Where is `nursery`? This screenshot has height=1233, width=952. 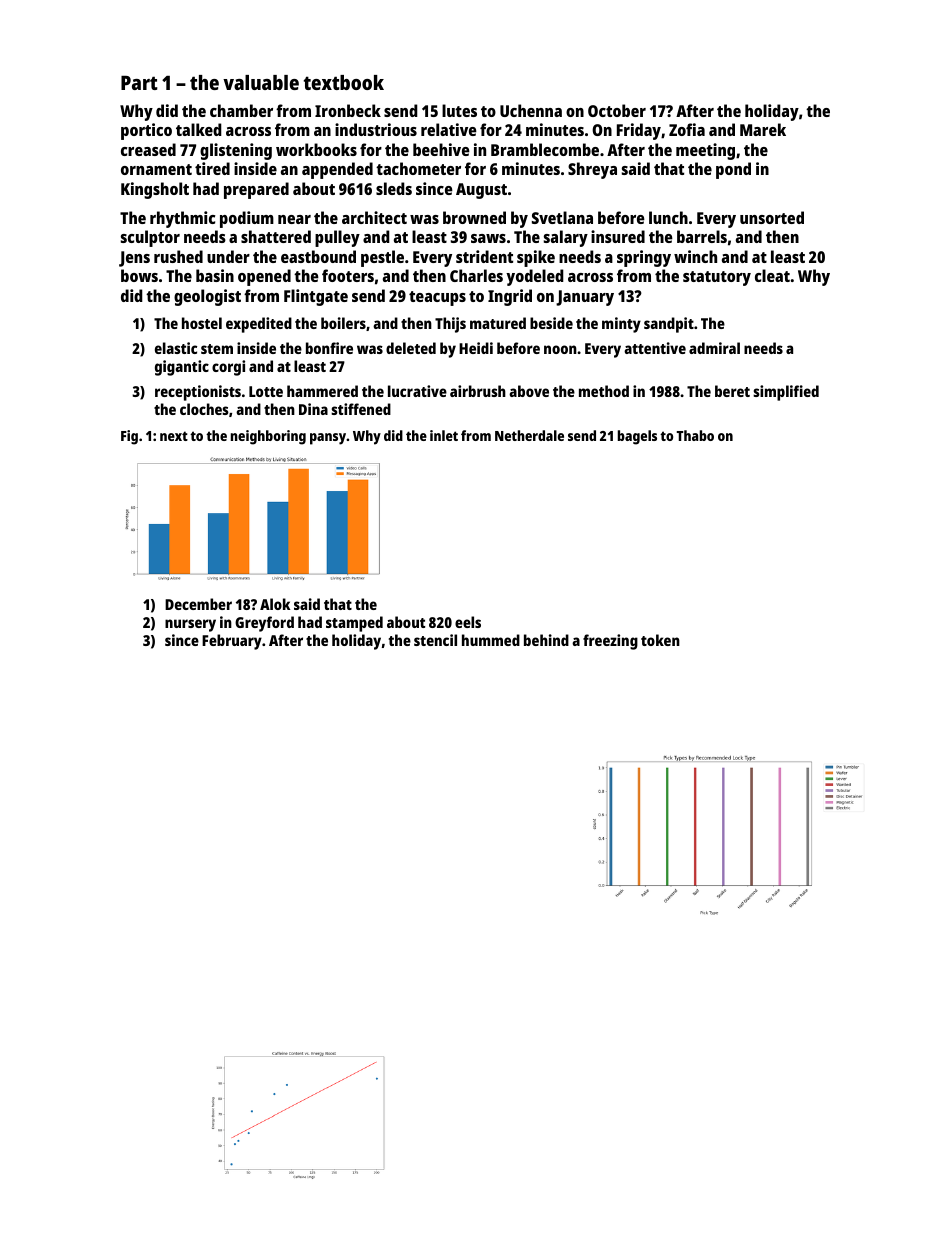 nursery is located at coordinates (190, 625).
